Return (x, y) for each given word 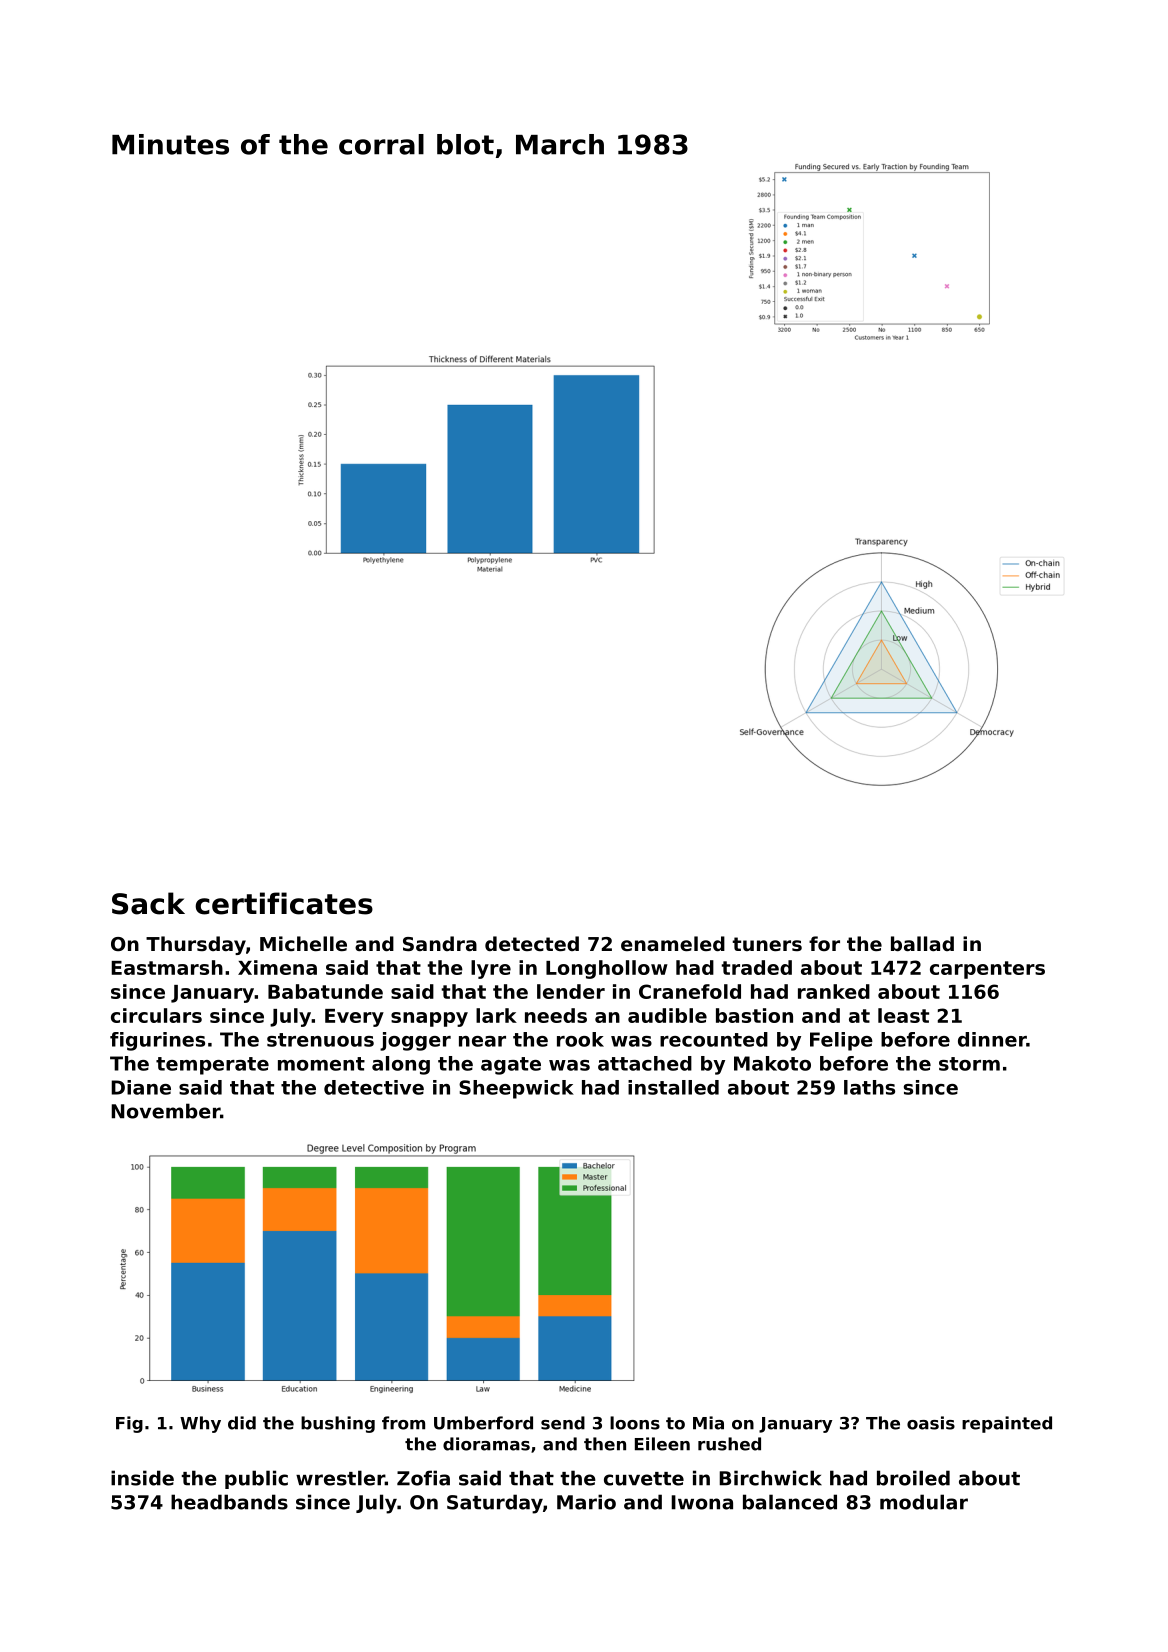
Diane (141, 1087)
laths (869, 1087)
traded (756, 967)
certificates (284, 903)
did (242, 1423)
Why (200, 1424)
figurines (157, 1041)
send (563, 1423)
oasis (931, 1423)
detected (532, 943)
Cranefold (690, 991)
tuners (767, 944)
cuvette (644, 1479)
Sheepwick (516, 1089)
